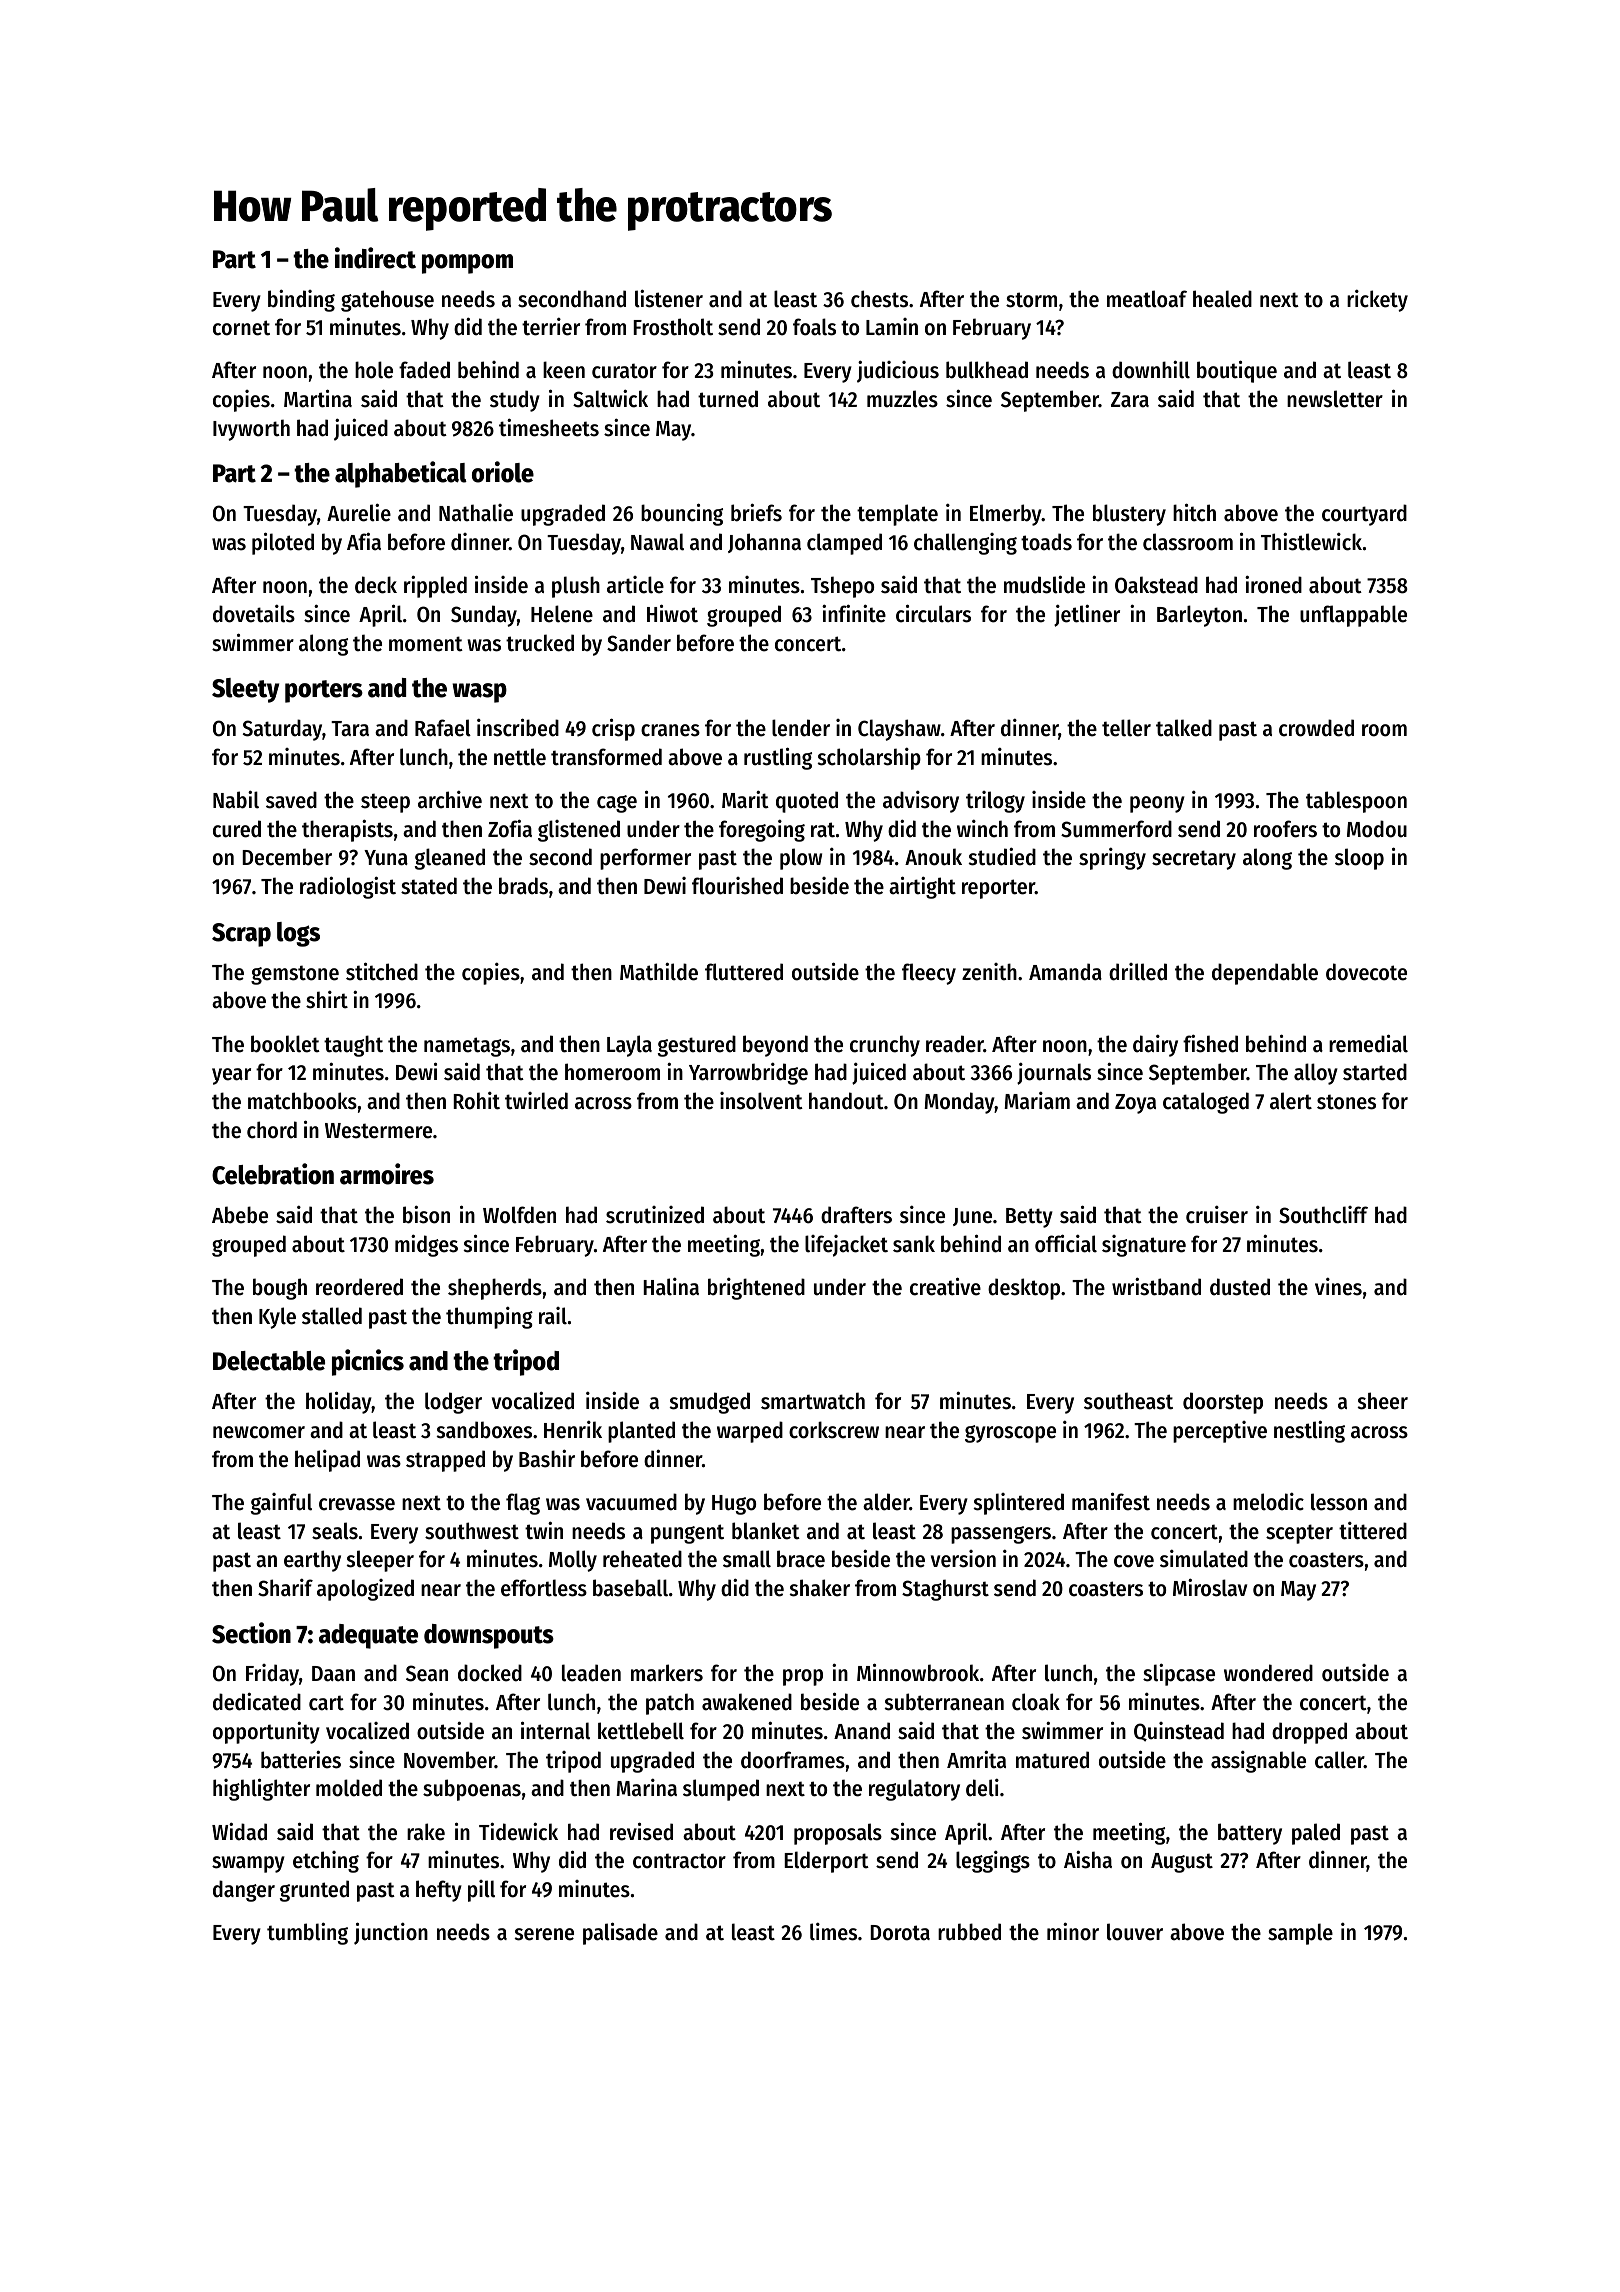 This screenshot has height=2292, width=1620. Describe the element at coordinates (1364, 515) in the screenshot. I see `courtyard` at that location.
